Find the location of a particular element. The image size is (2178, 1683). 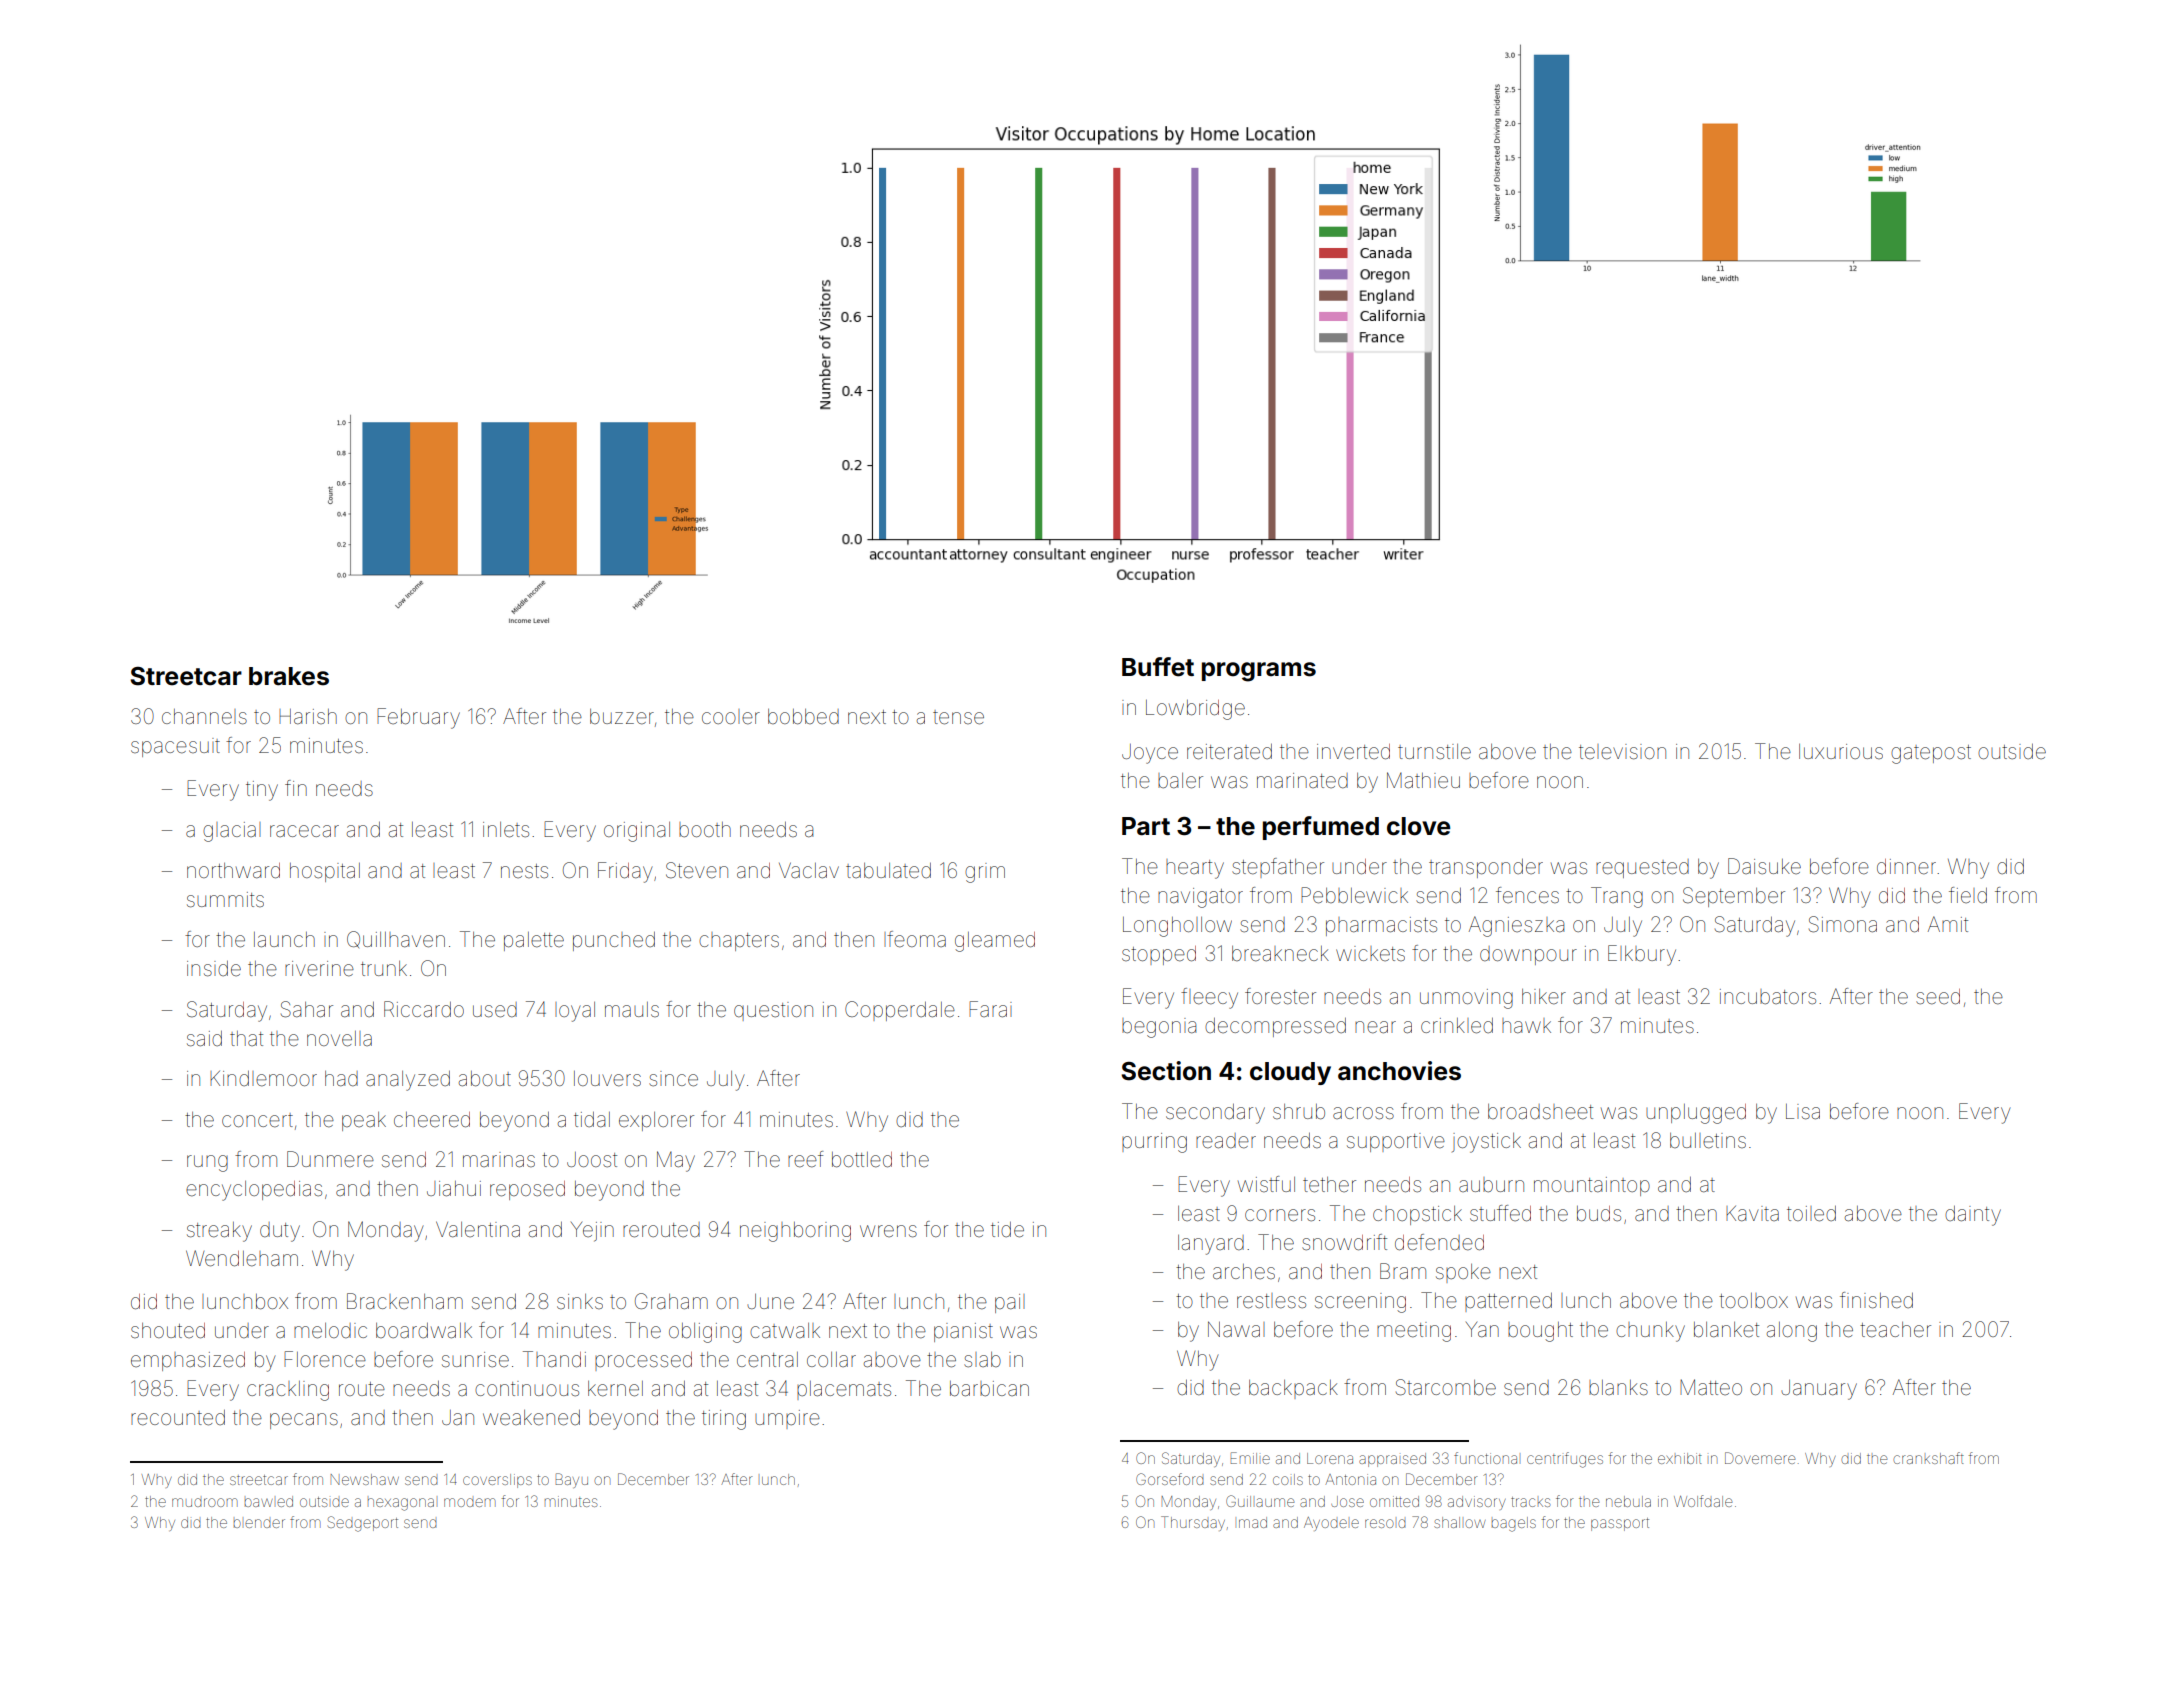

Jiahui is located at coordinates (454, 1188).
